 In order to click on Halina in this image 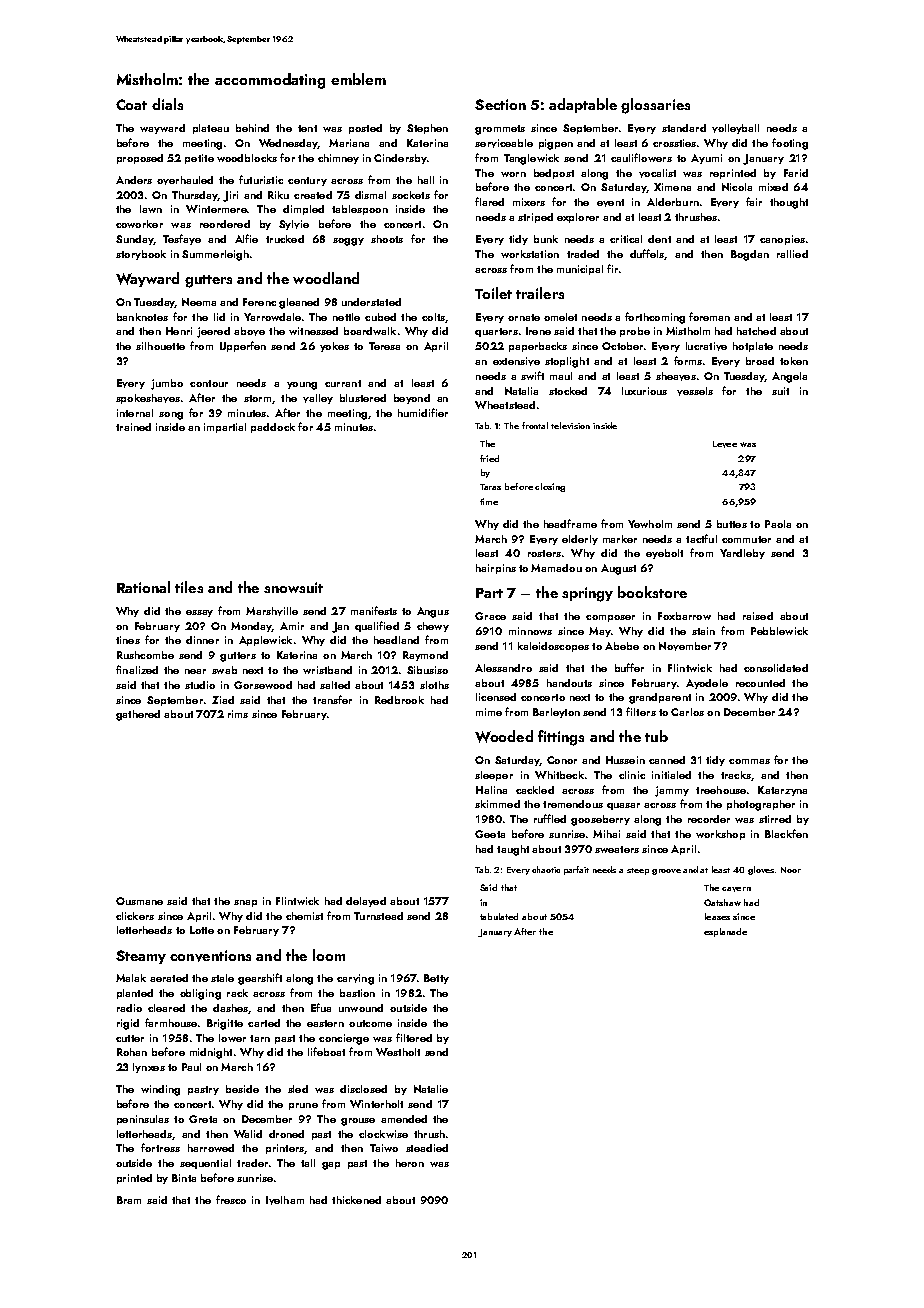, I will do `click(491, 790)`.
